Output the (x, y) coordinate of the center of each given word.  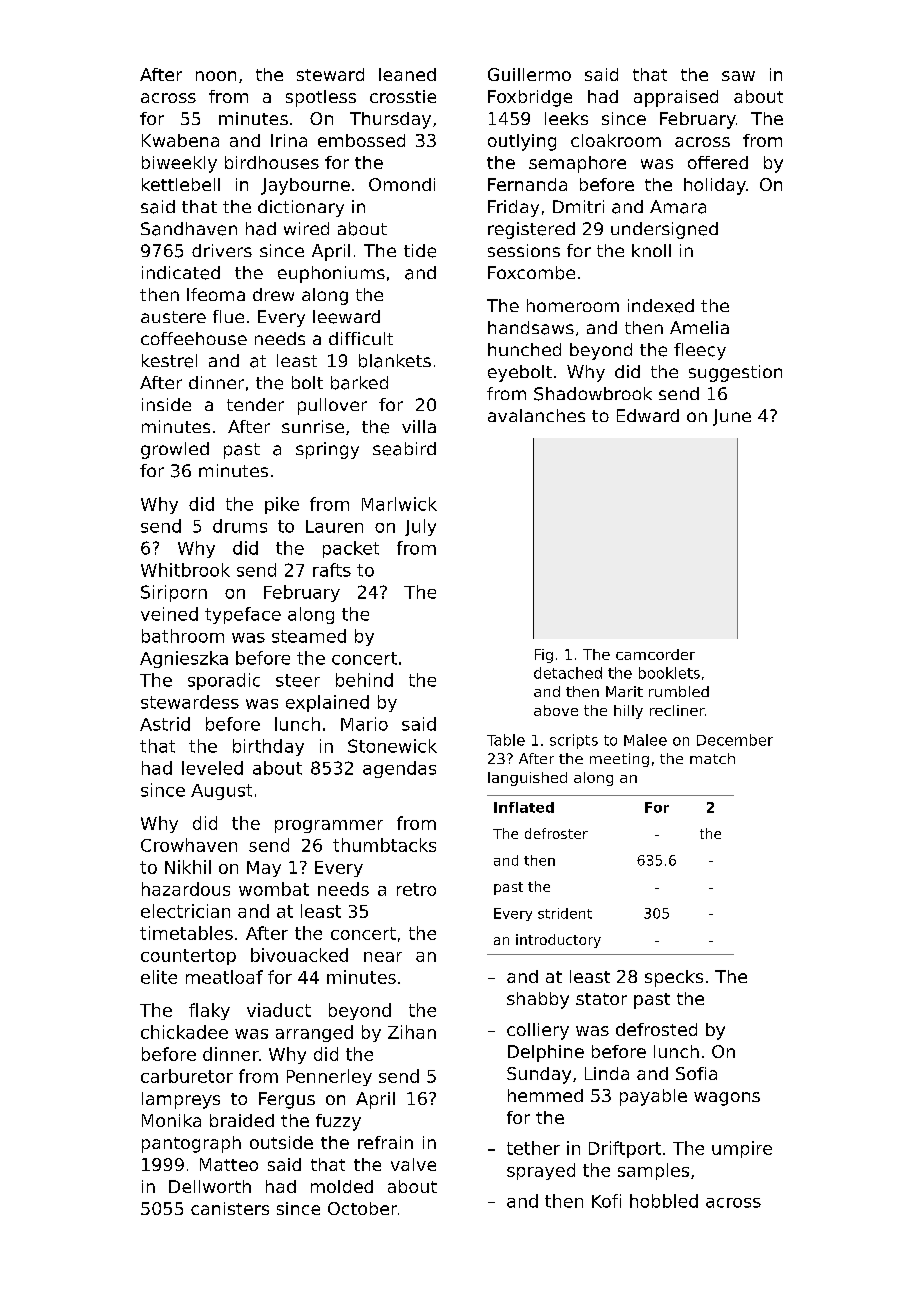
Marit (624, 691)
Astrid (165, 724)
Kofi (606, 1201)
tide (420, 251)
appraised (676, 98)
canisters (230, 1208)
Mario (364, 724)
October (362, 1208)
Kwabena (180, 140)
